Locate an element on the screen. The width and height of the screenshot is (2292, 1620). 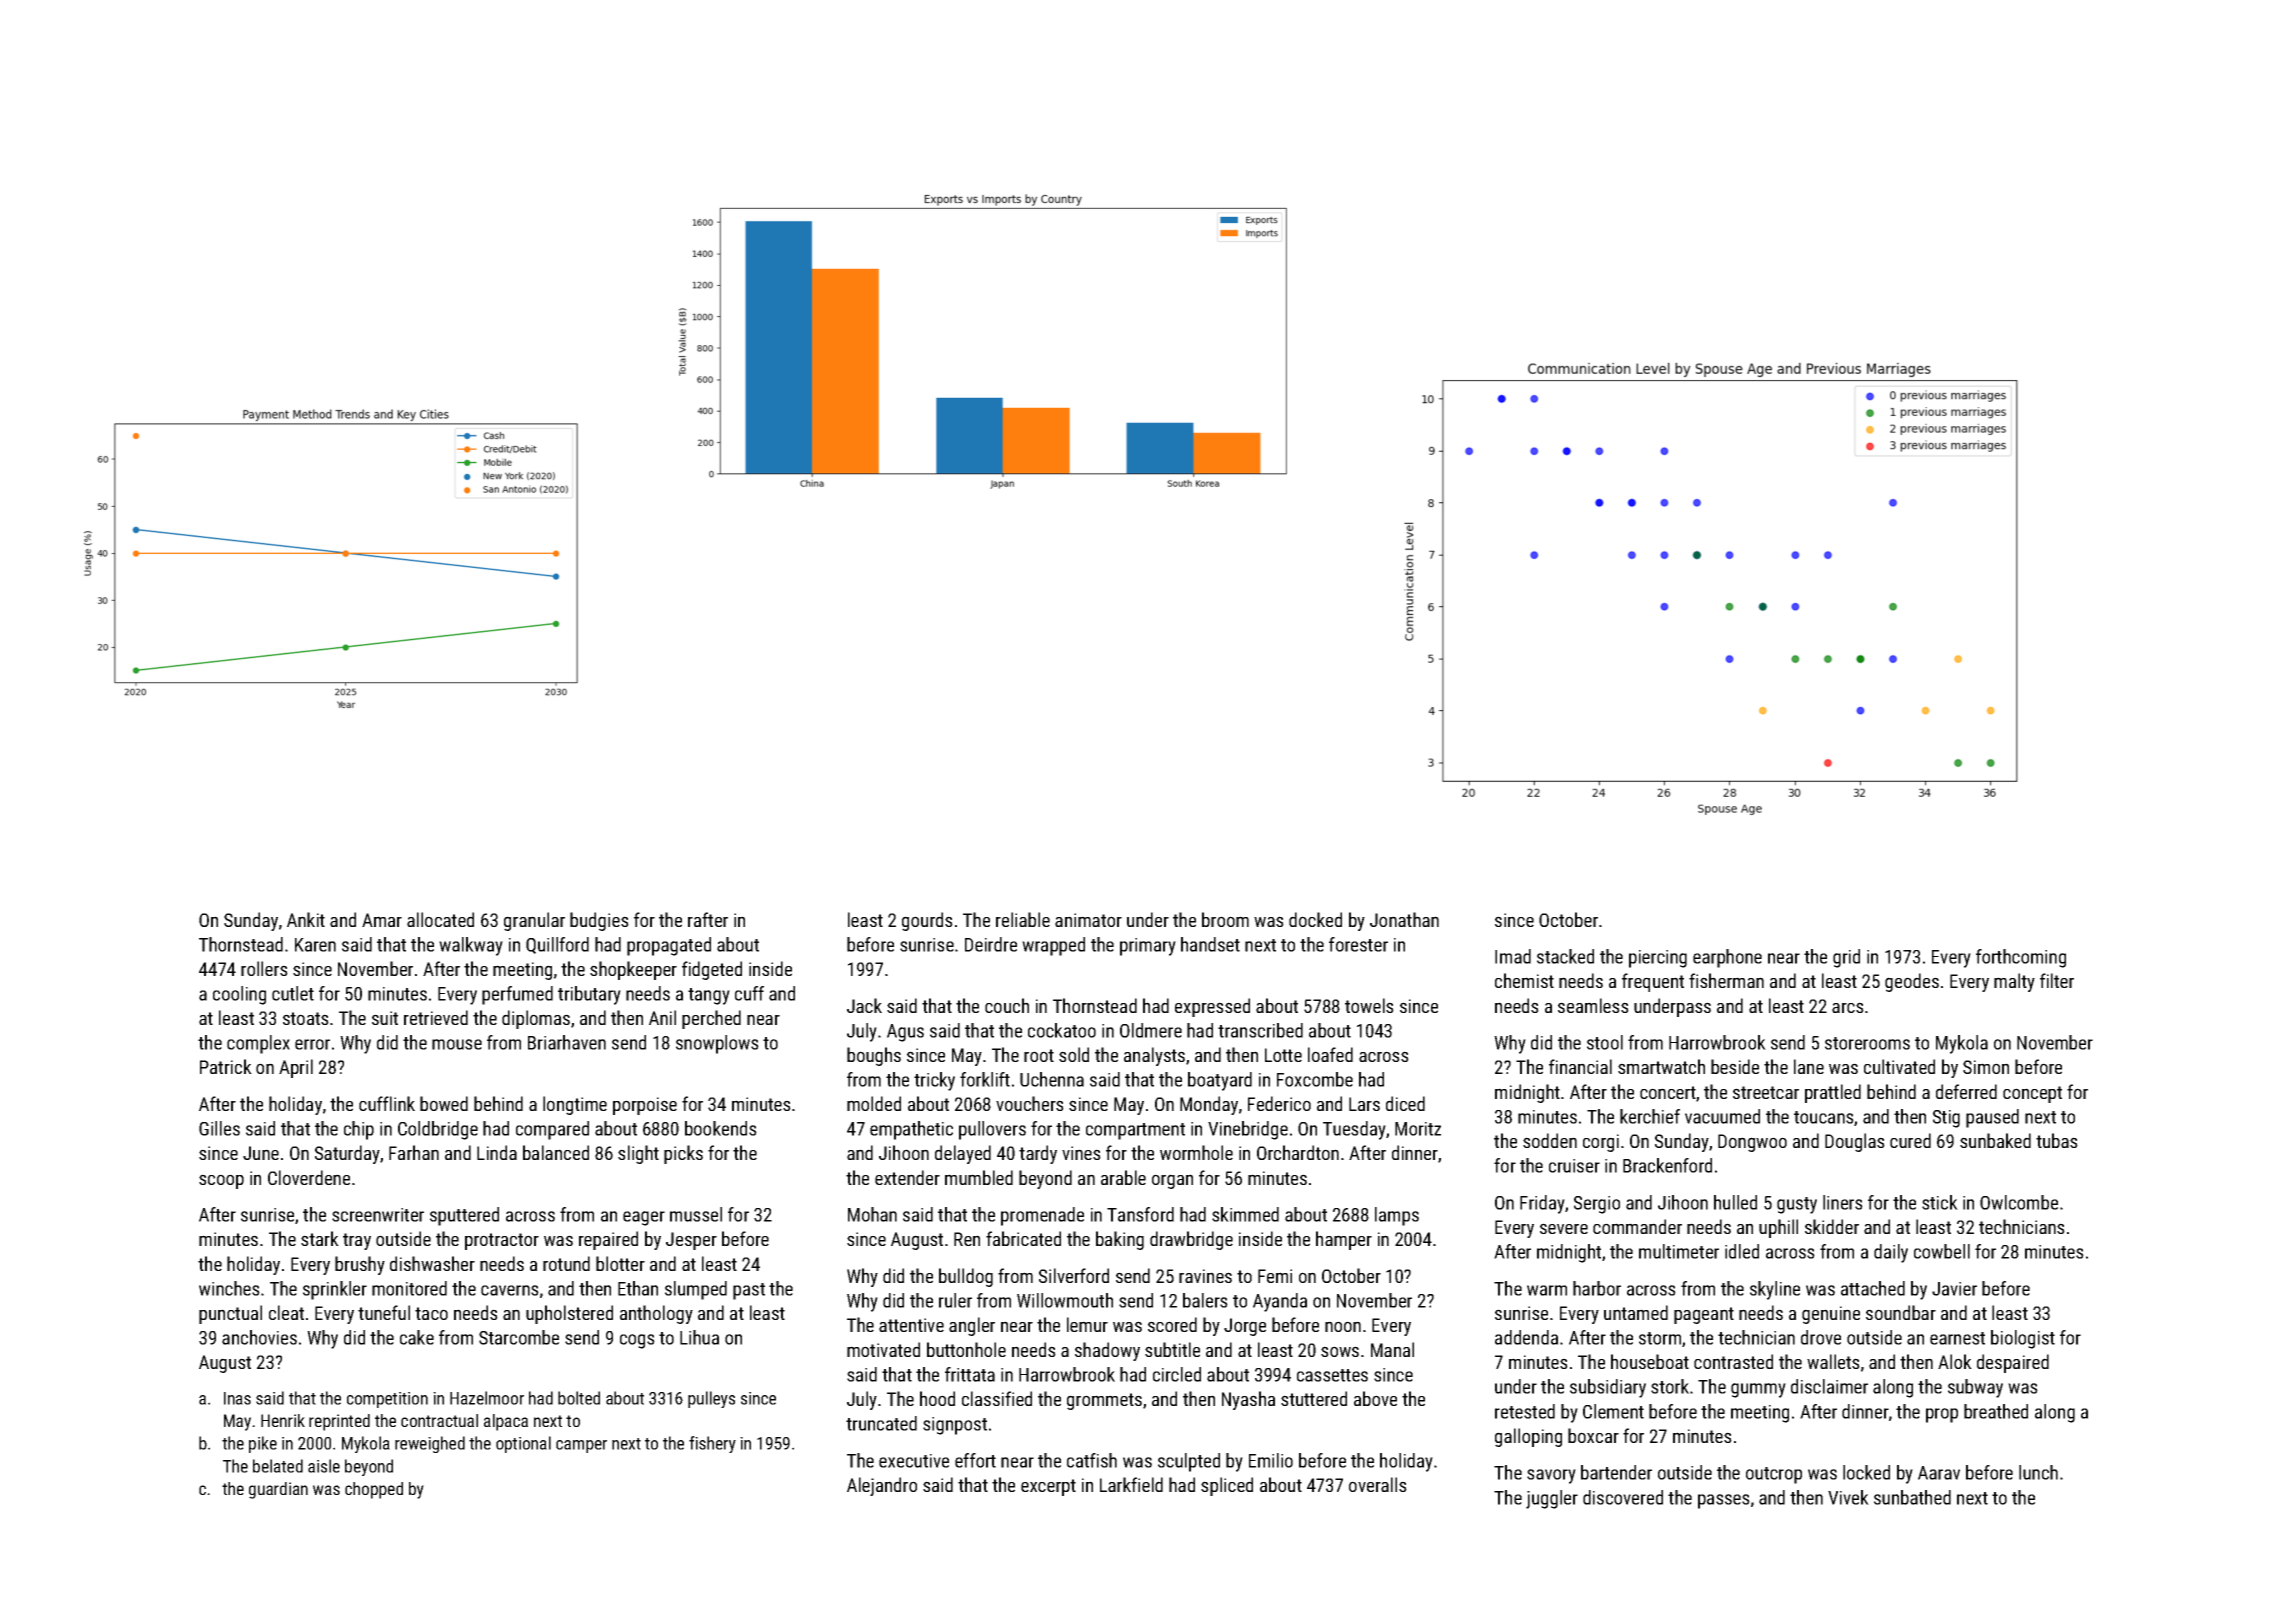
lunch is located at coordinates (2038, 1472).
